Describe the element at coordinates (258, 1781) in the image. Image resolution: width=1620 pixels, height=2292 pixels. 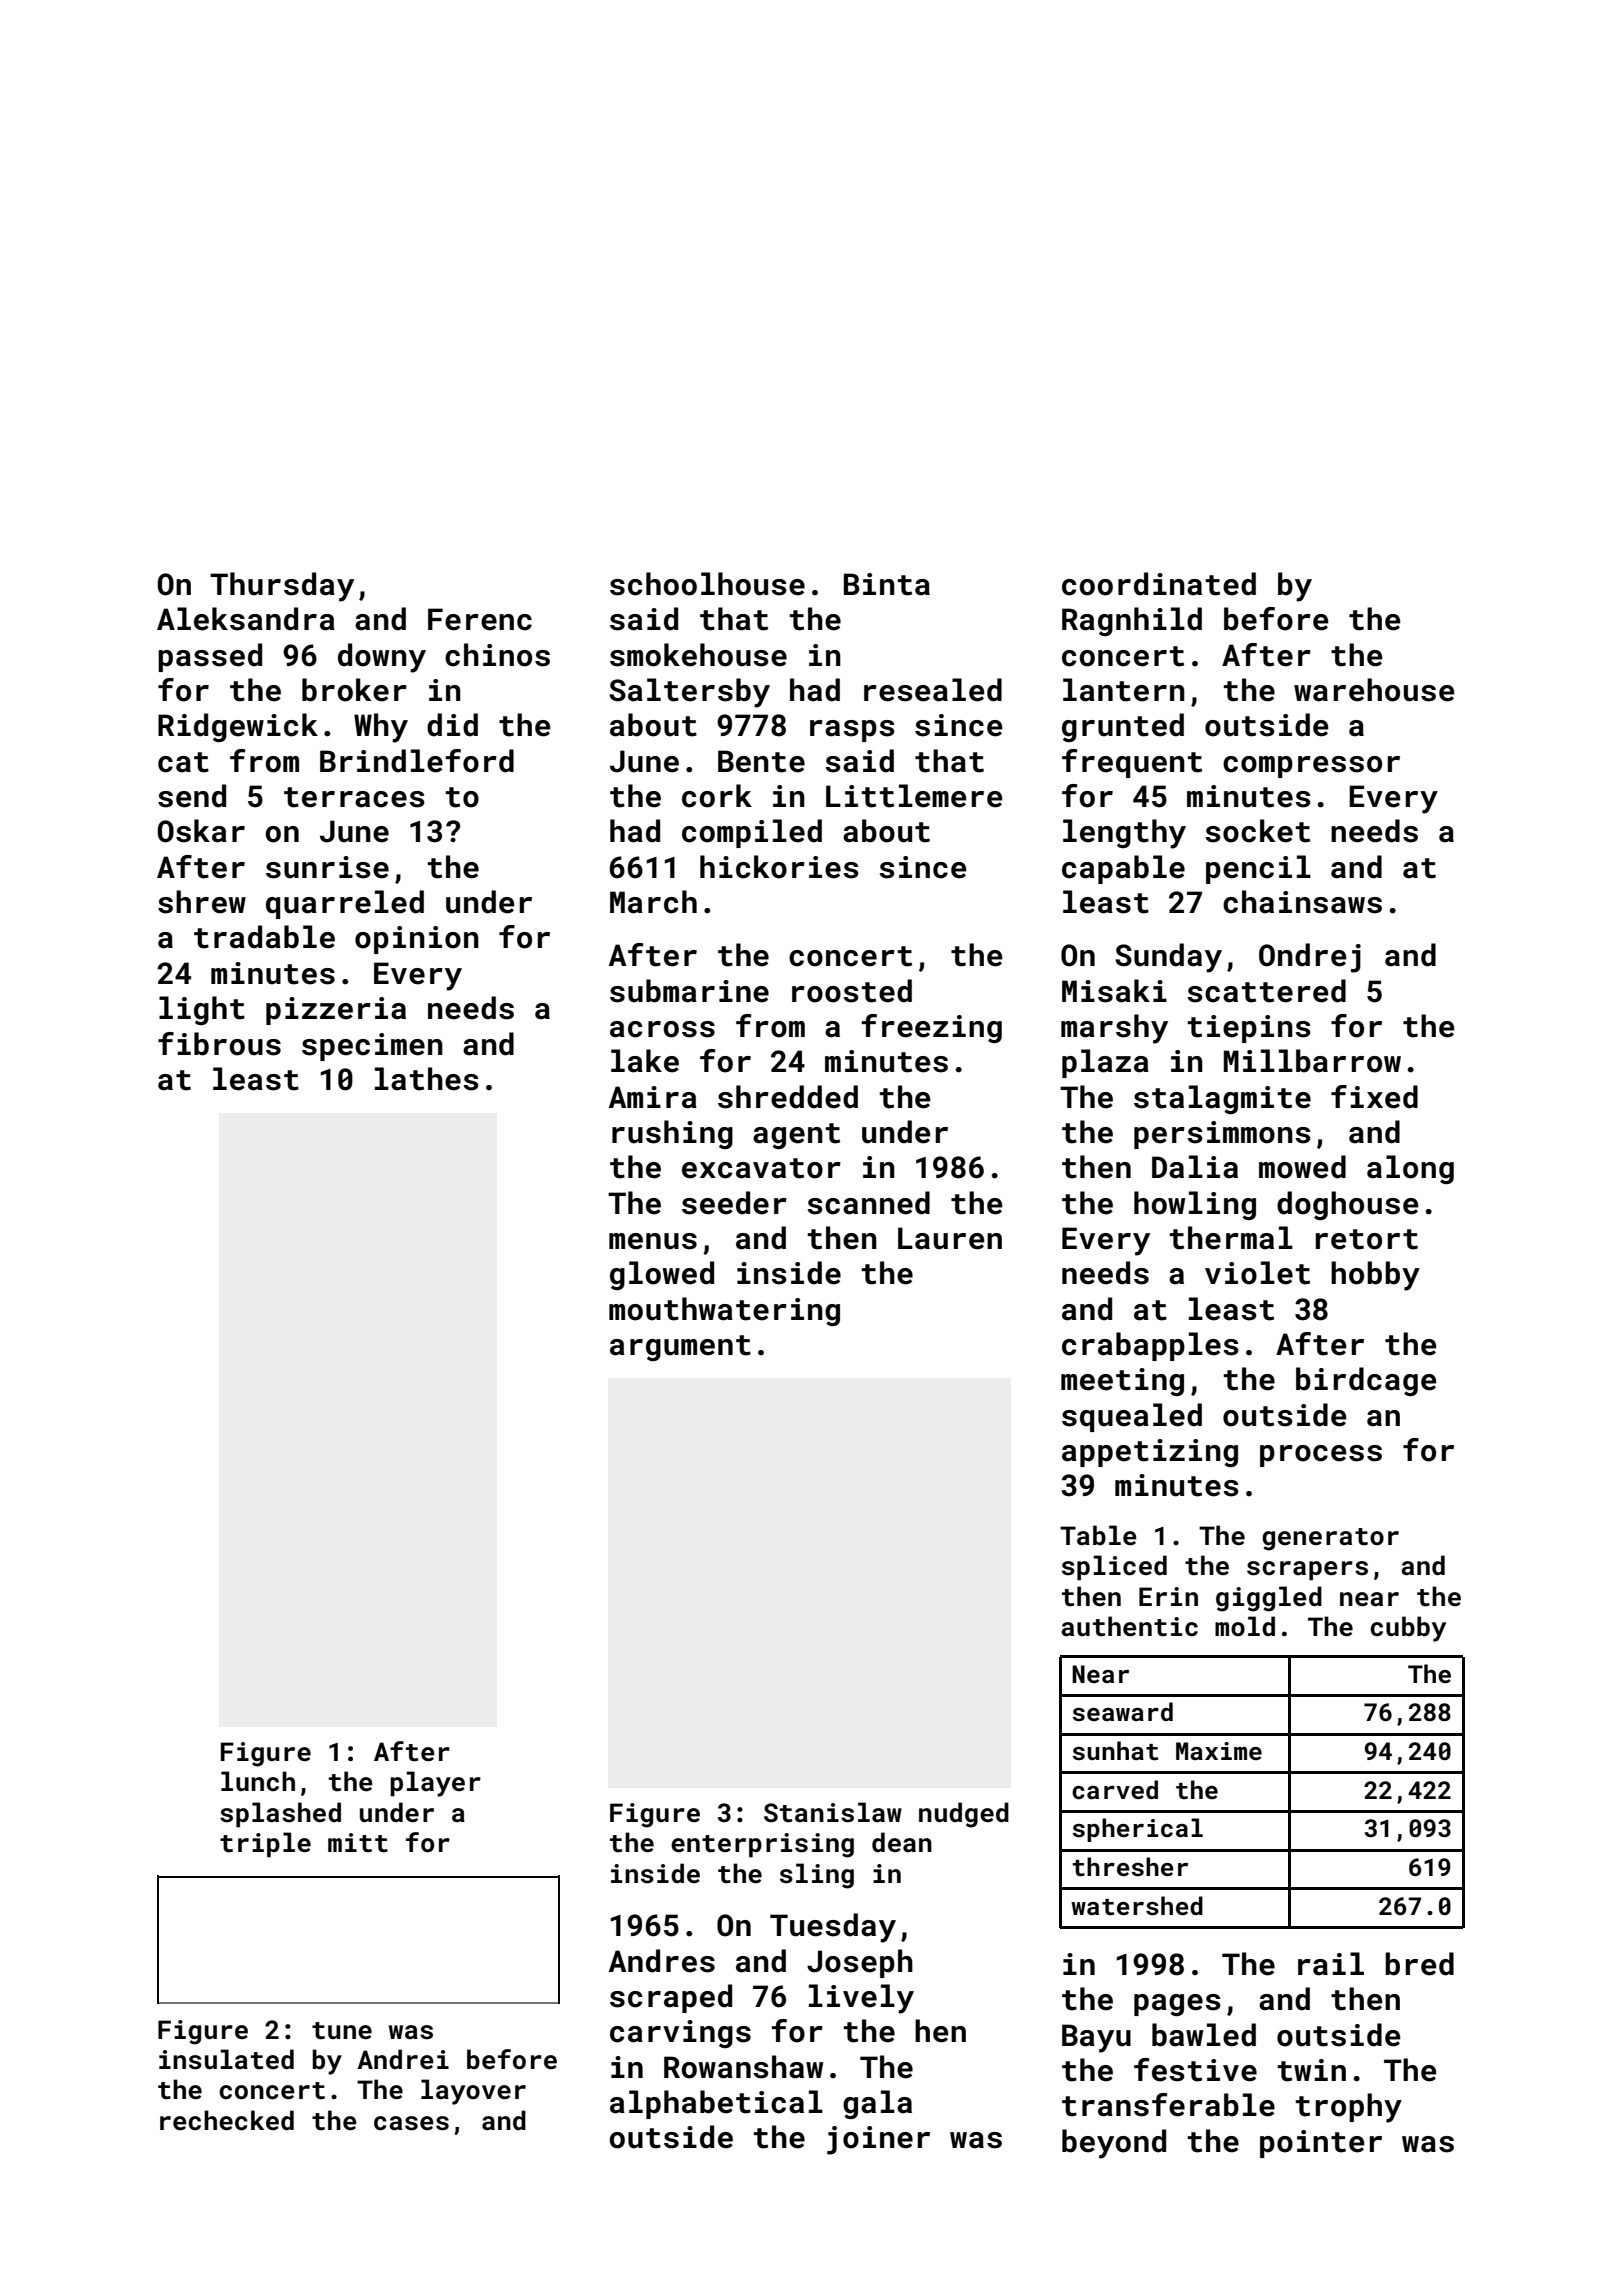
I see `lunch` at that location.
